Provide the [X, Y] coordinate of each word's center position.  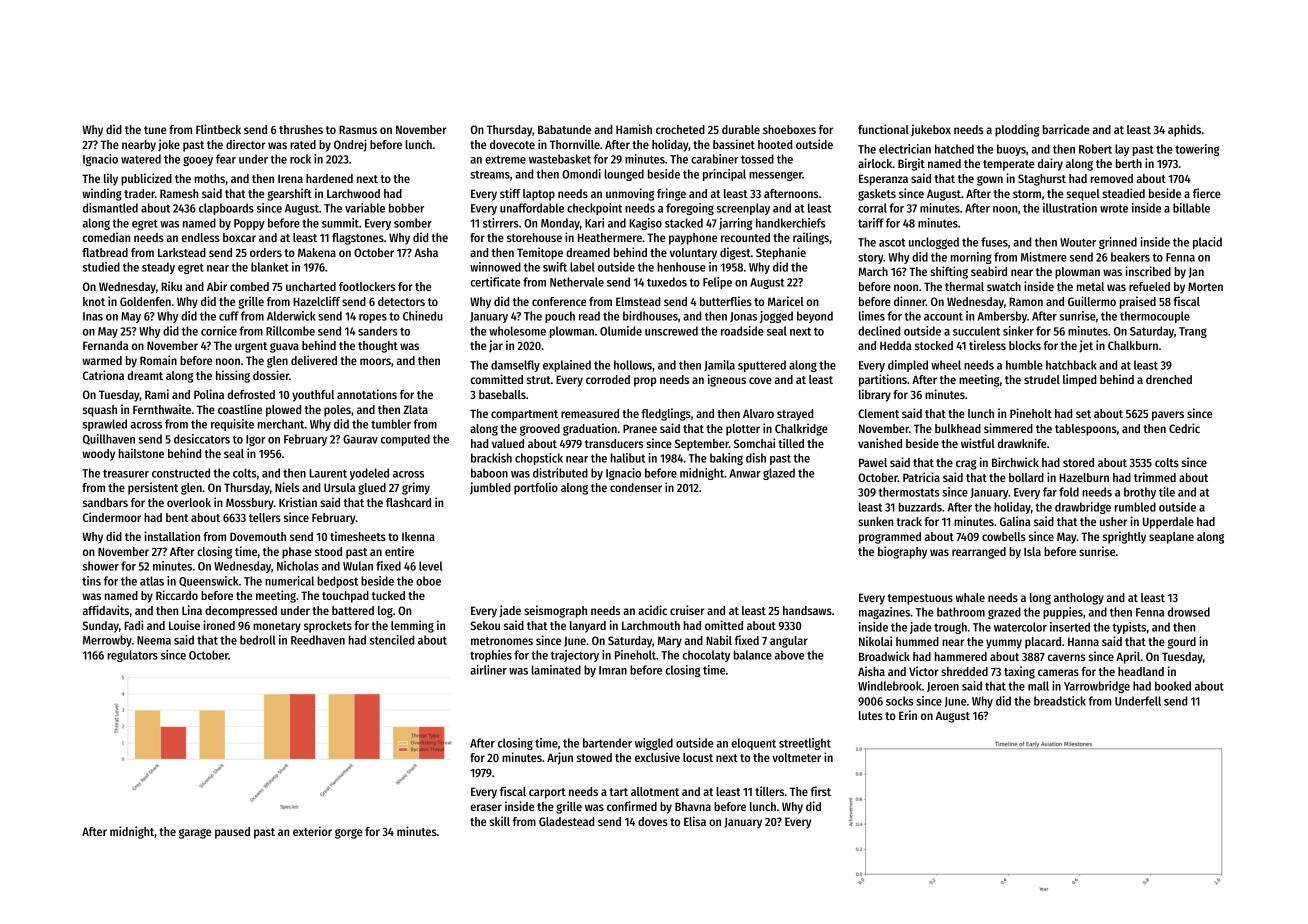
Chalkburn [1133, 345]
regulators [133, 656]
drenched [1169, 379]
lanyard [588, 627]
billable [1191, 208]
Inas [93, 316]
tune [155, 130]
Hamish [634, 129]
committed [496, 379]
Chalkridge [801, 429]
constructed [181, 473]
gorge [348, 834]
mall [1038, 686]
